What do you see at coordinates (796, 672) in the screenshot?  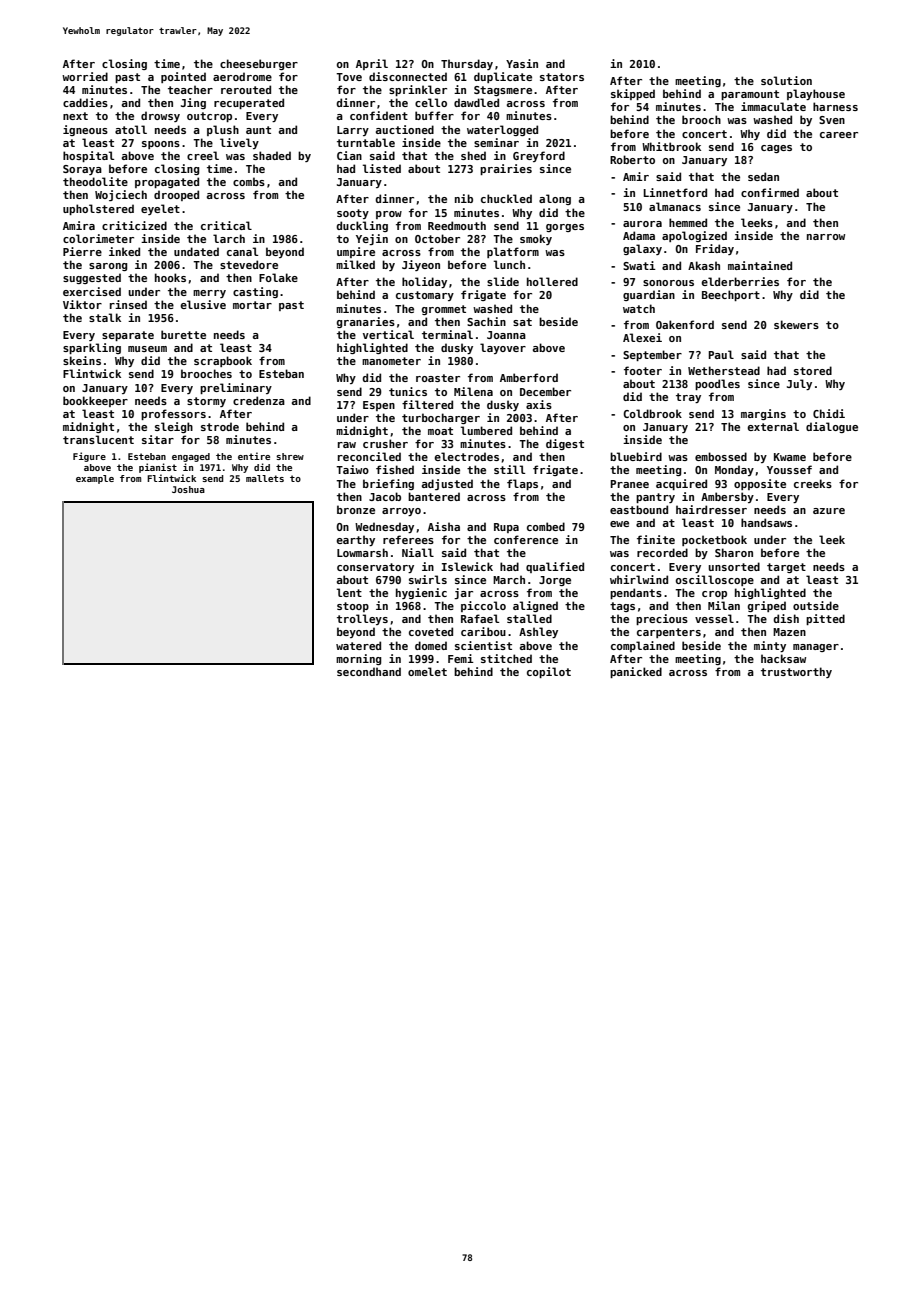 I see `trustworthy` at bounding box center [796, 672].
